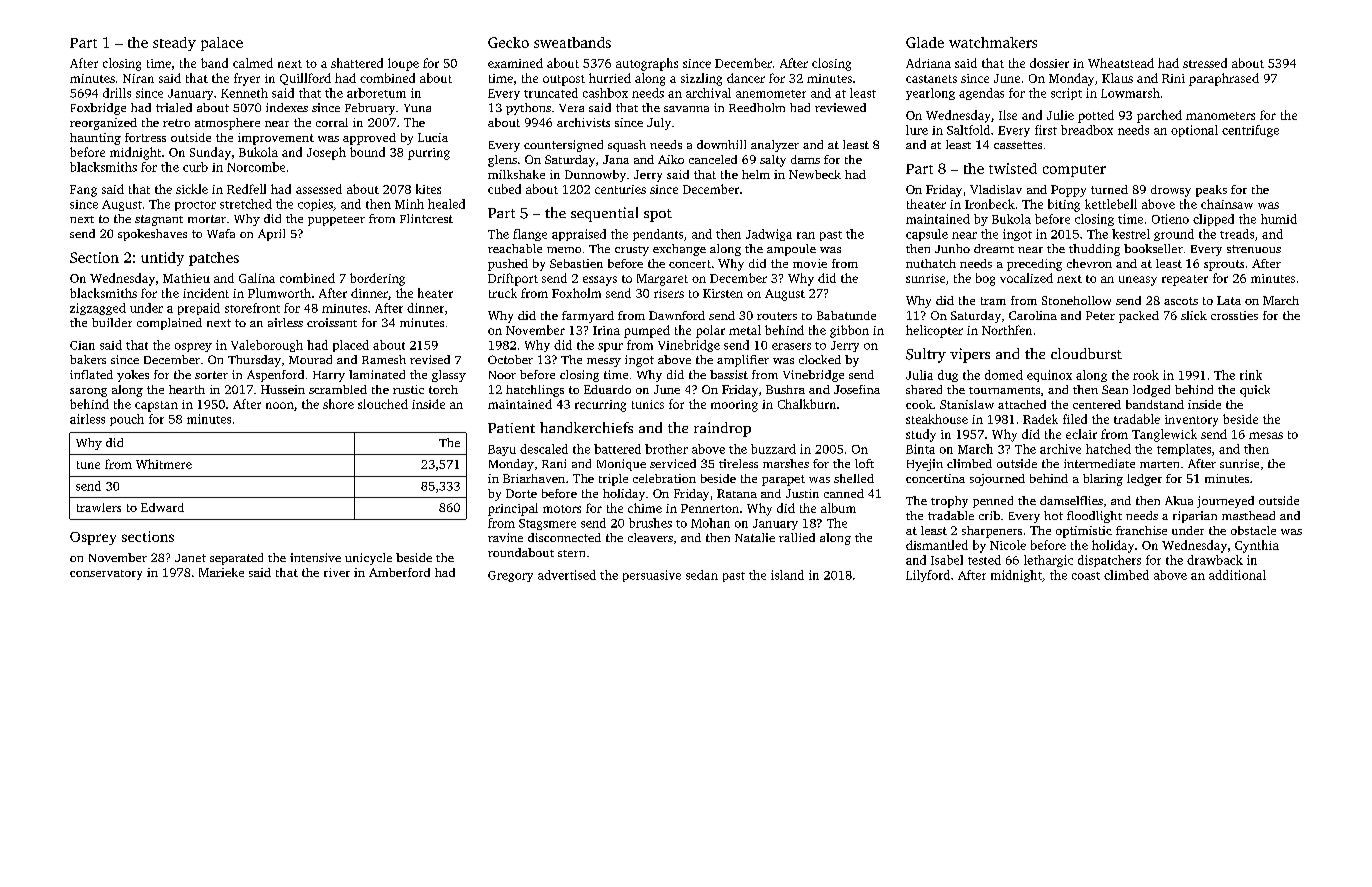  What do you see at coordinates (1076, 300) in the page?
I see `Stonehollow` at bounding box center [1076, 300].
